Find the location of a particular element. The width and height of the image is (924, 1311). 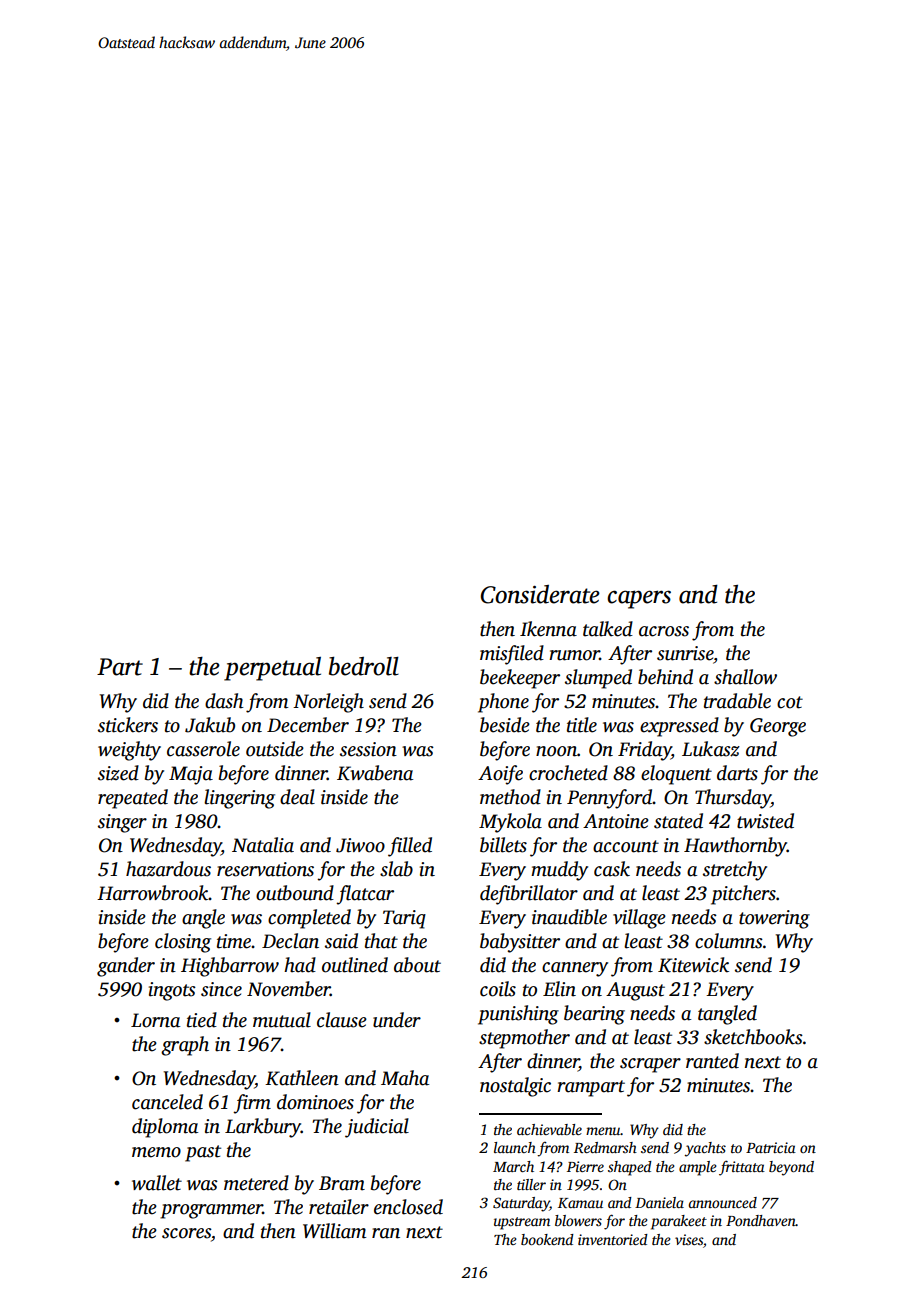

stretchy is located at coordinates (735, 871).
